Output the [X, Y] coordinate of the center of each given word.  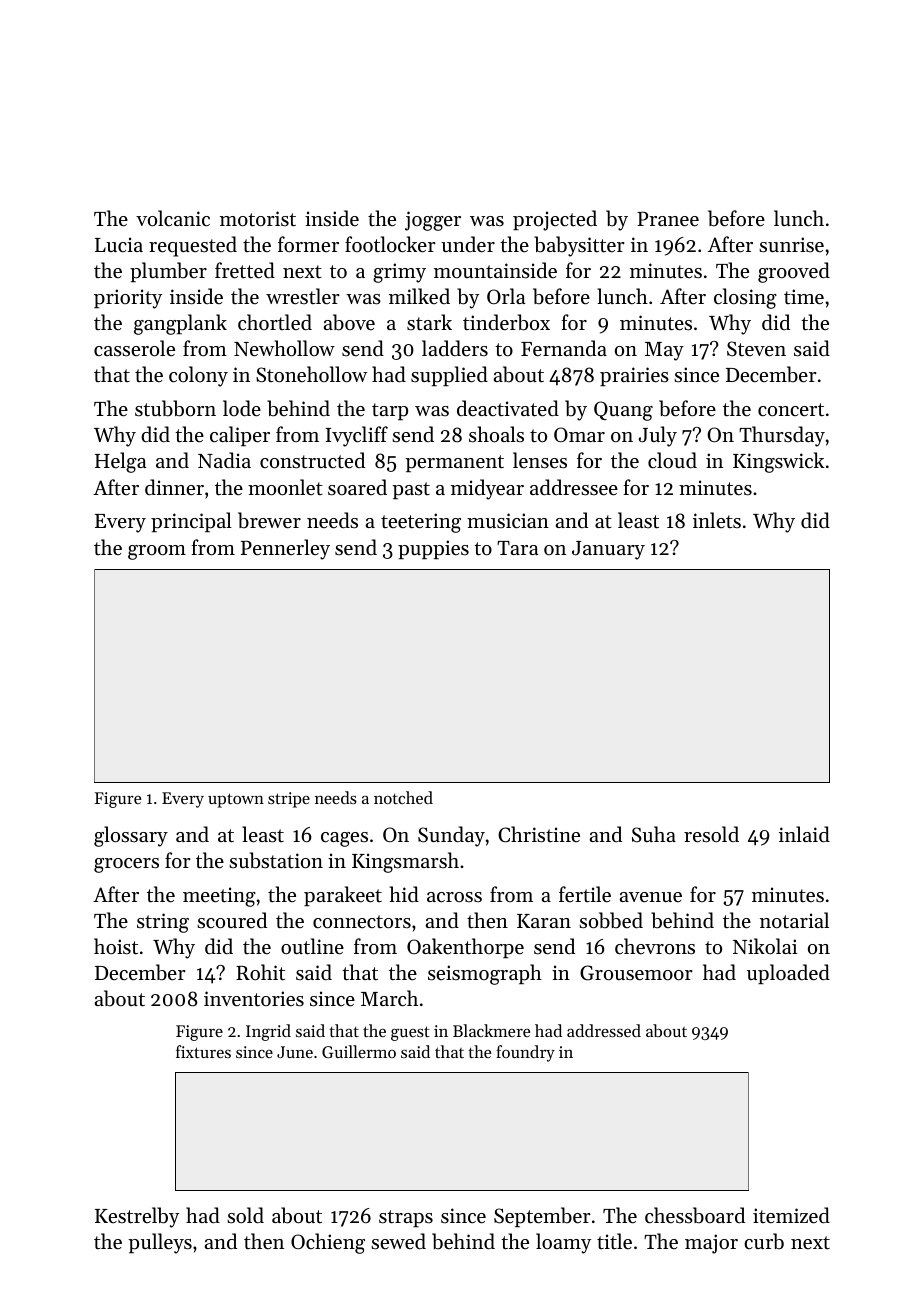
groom [157, 552]
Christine [539, 834]
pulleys [160, 1243]
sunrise [791, 245]
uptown [236, 800]
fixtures [203, 1051]
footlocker [390, 244]
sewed [398, 1241]
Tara [517, 548]
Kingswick [778, 462]
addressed [604, 1030]
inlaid [804, 834]
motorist [258, 219]
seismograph [485, 974]
